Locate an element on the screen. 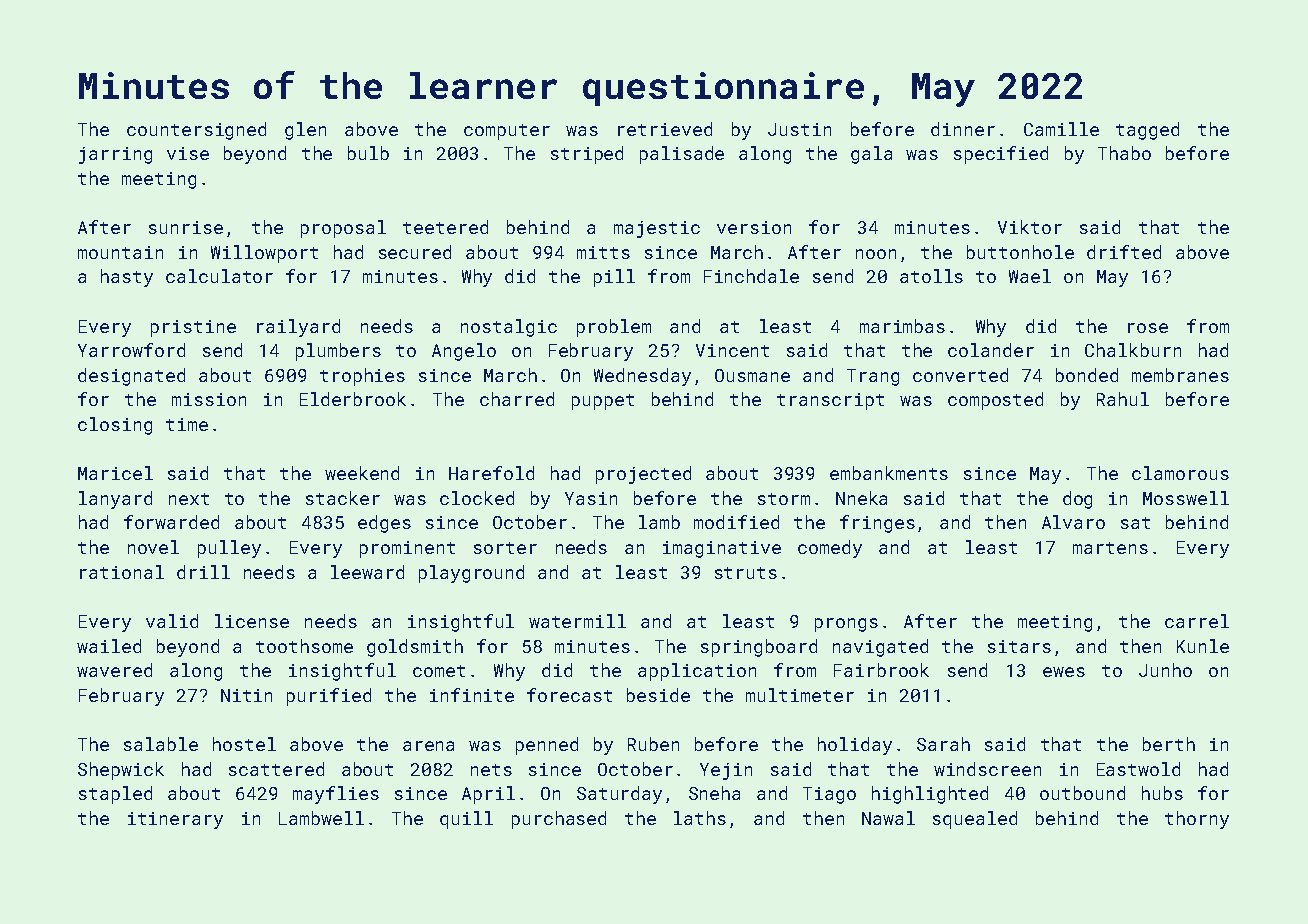 This screenshot has height=924, width=1308. rational is located at coordinates (122, 572).
